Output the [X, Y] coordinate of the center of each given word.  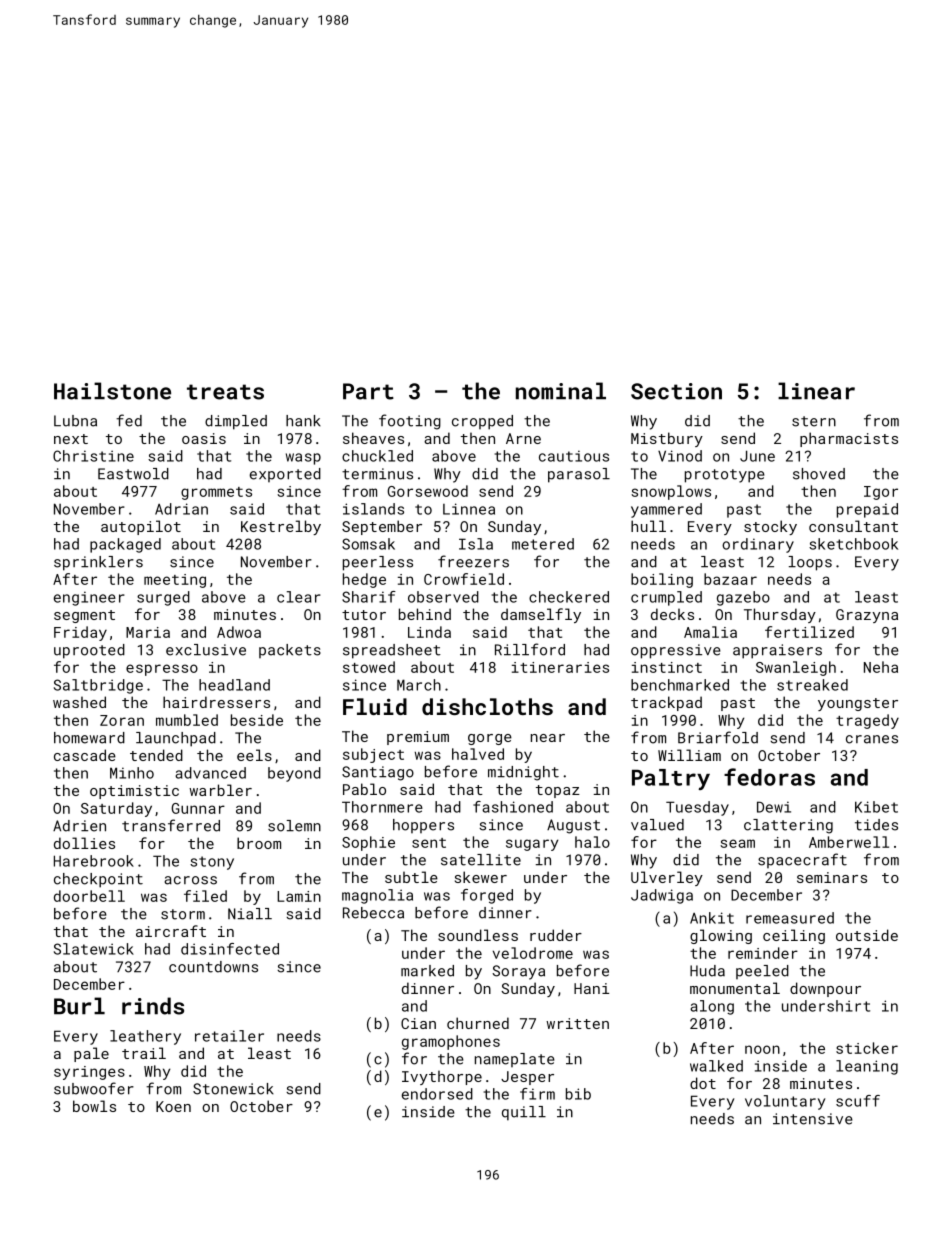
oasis [204, 438]
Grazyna [867, 616]
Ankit [712, 918]
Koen [173, 1106]
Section [676, 391]
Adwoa [239, 632]
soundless [478, 935]
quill [524, 1113]
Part [368, 391]
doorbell [89, 896]
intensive [813, 1119]
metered [543, 544]
